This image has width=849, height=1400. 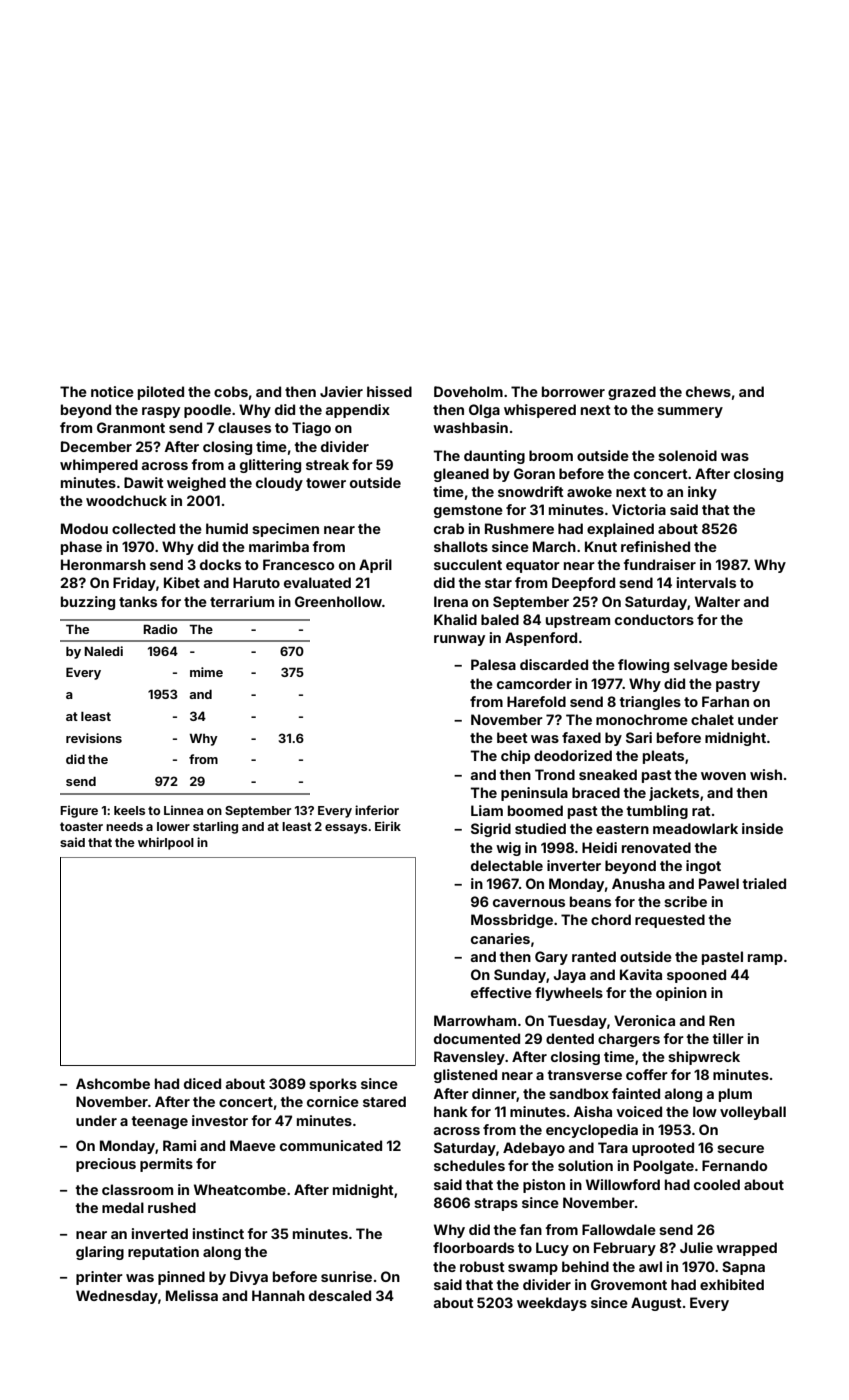 I want to click on toaster, so click(x=81, y=826).
